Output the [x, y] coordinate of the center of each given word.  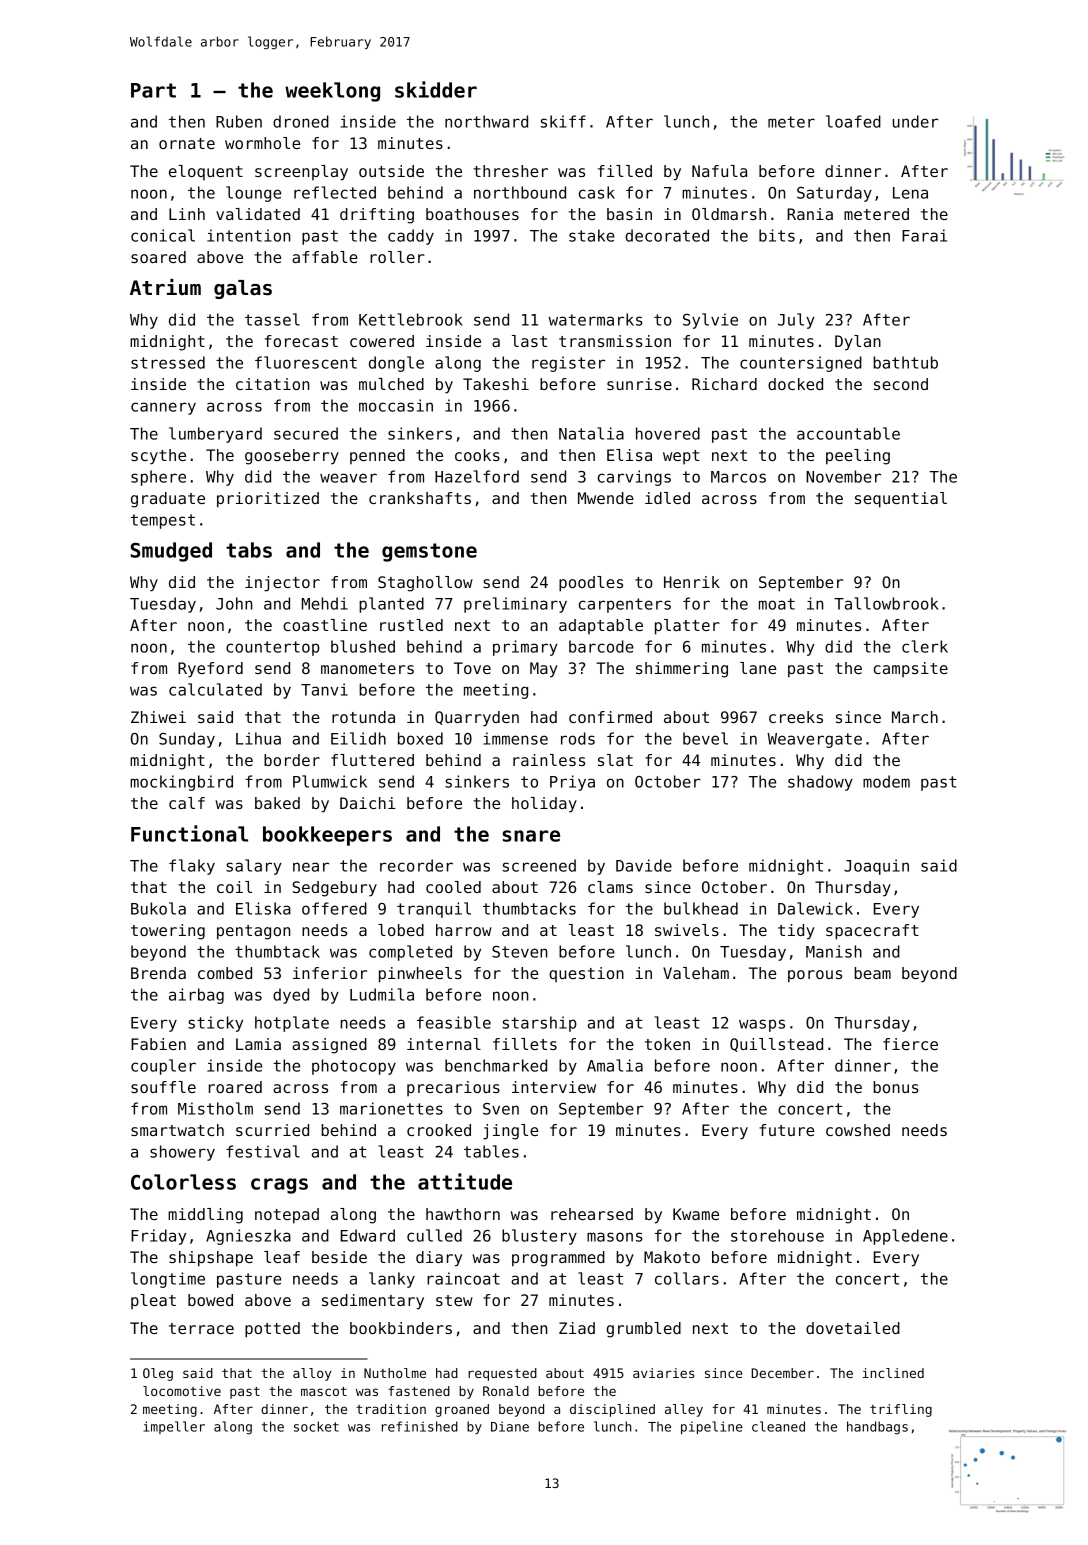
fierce [910, 1044]
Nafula [719, 171]
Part [153, 90]
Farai [924, 235]
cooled [453, 887]
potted [272, 1330]
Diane [510, 1426]
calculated [215, 689]
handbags [877, 1428]
